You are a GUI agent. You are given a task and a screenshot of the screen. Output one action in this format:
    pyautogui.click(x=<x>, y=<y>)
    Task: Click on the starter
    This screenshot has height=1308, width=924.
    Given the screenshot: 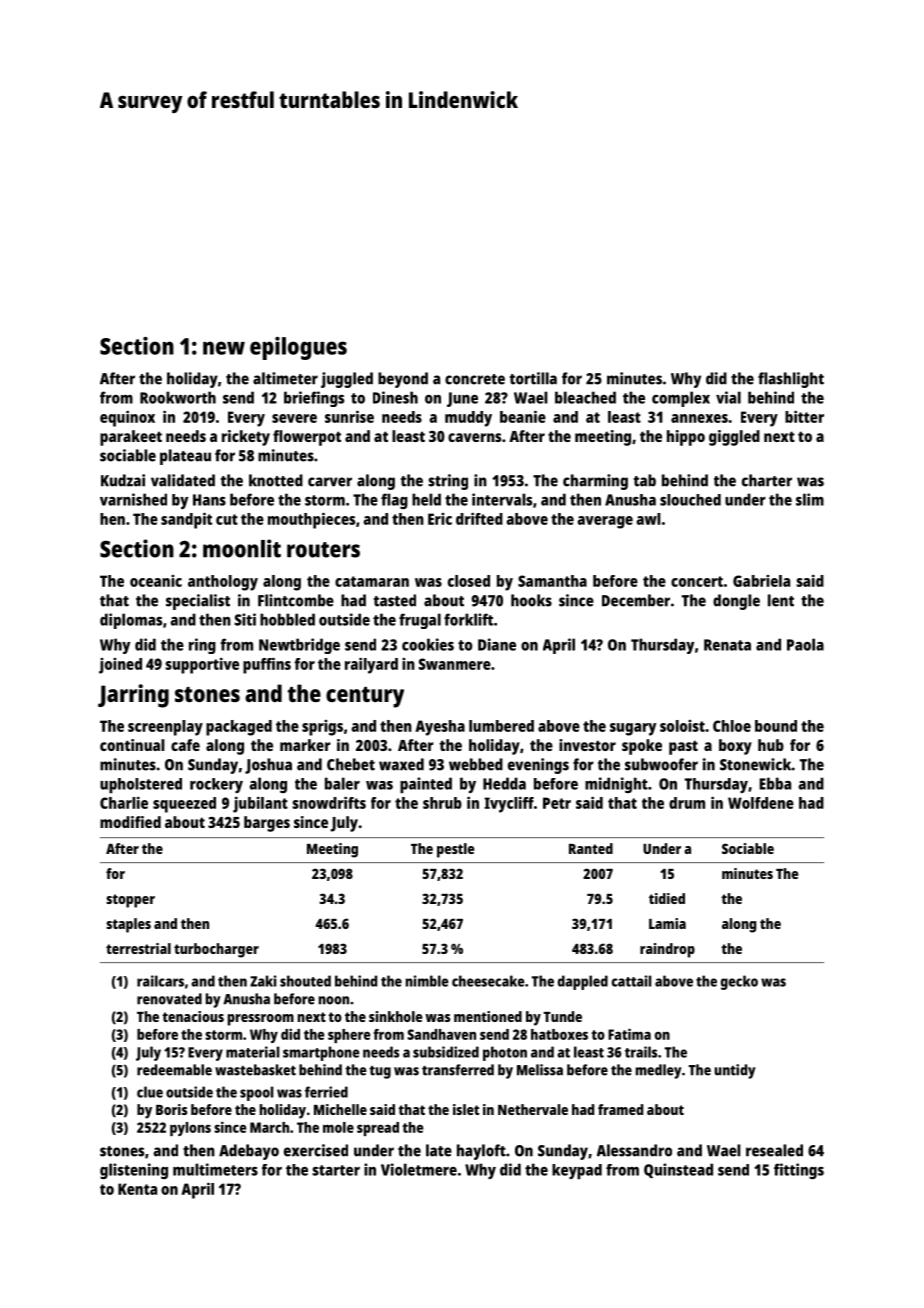 What is the action you would take?
    pyautogui.click(x=336, y=1170)
